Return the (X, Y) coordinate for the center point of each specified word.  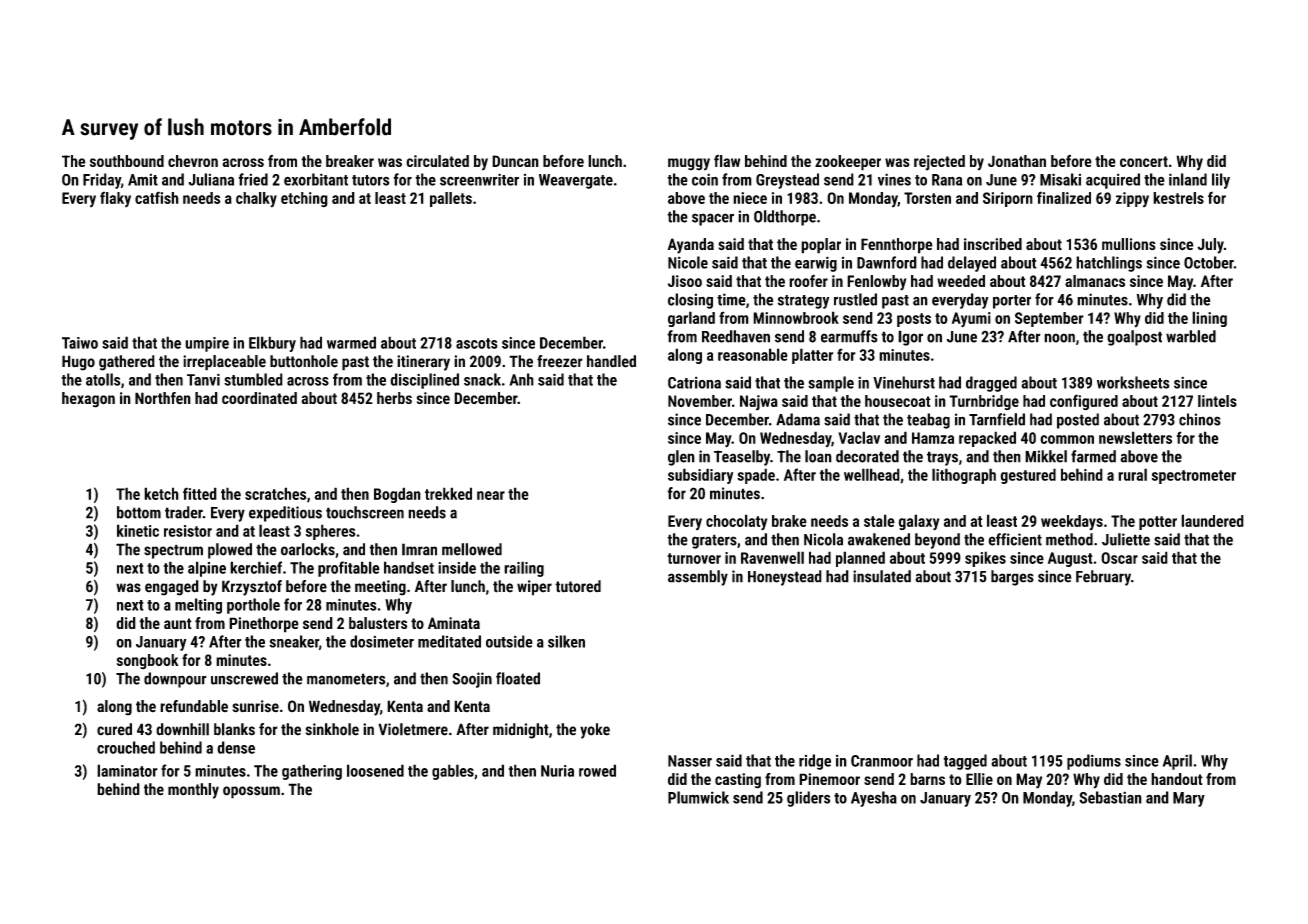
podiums (1094, 762)
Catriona (694, 382)
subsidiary (700, 476)
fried (253, 179)
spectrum (173, 551)
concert (1144, 161)
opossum (251, 792)
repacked (987, 439)
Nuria (557, 771)
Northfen (163, 398)
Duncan (515, 161)
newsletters (1135, 437)
